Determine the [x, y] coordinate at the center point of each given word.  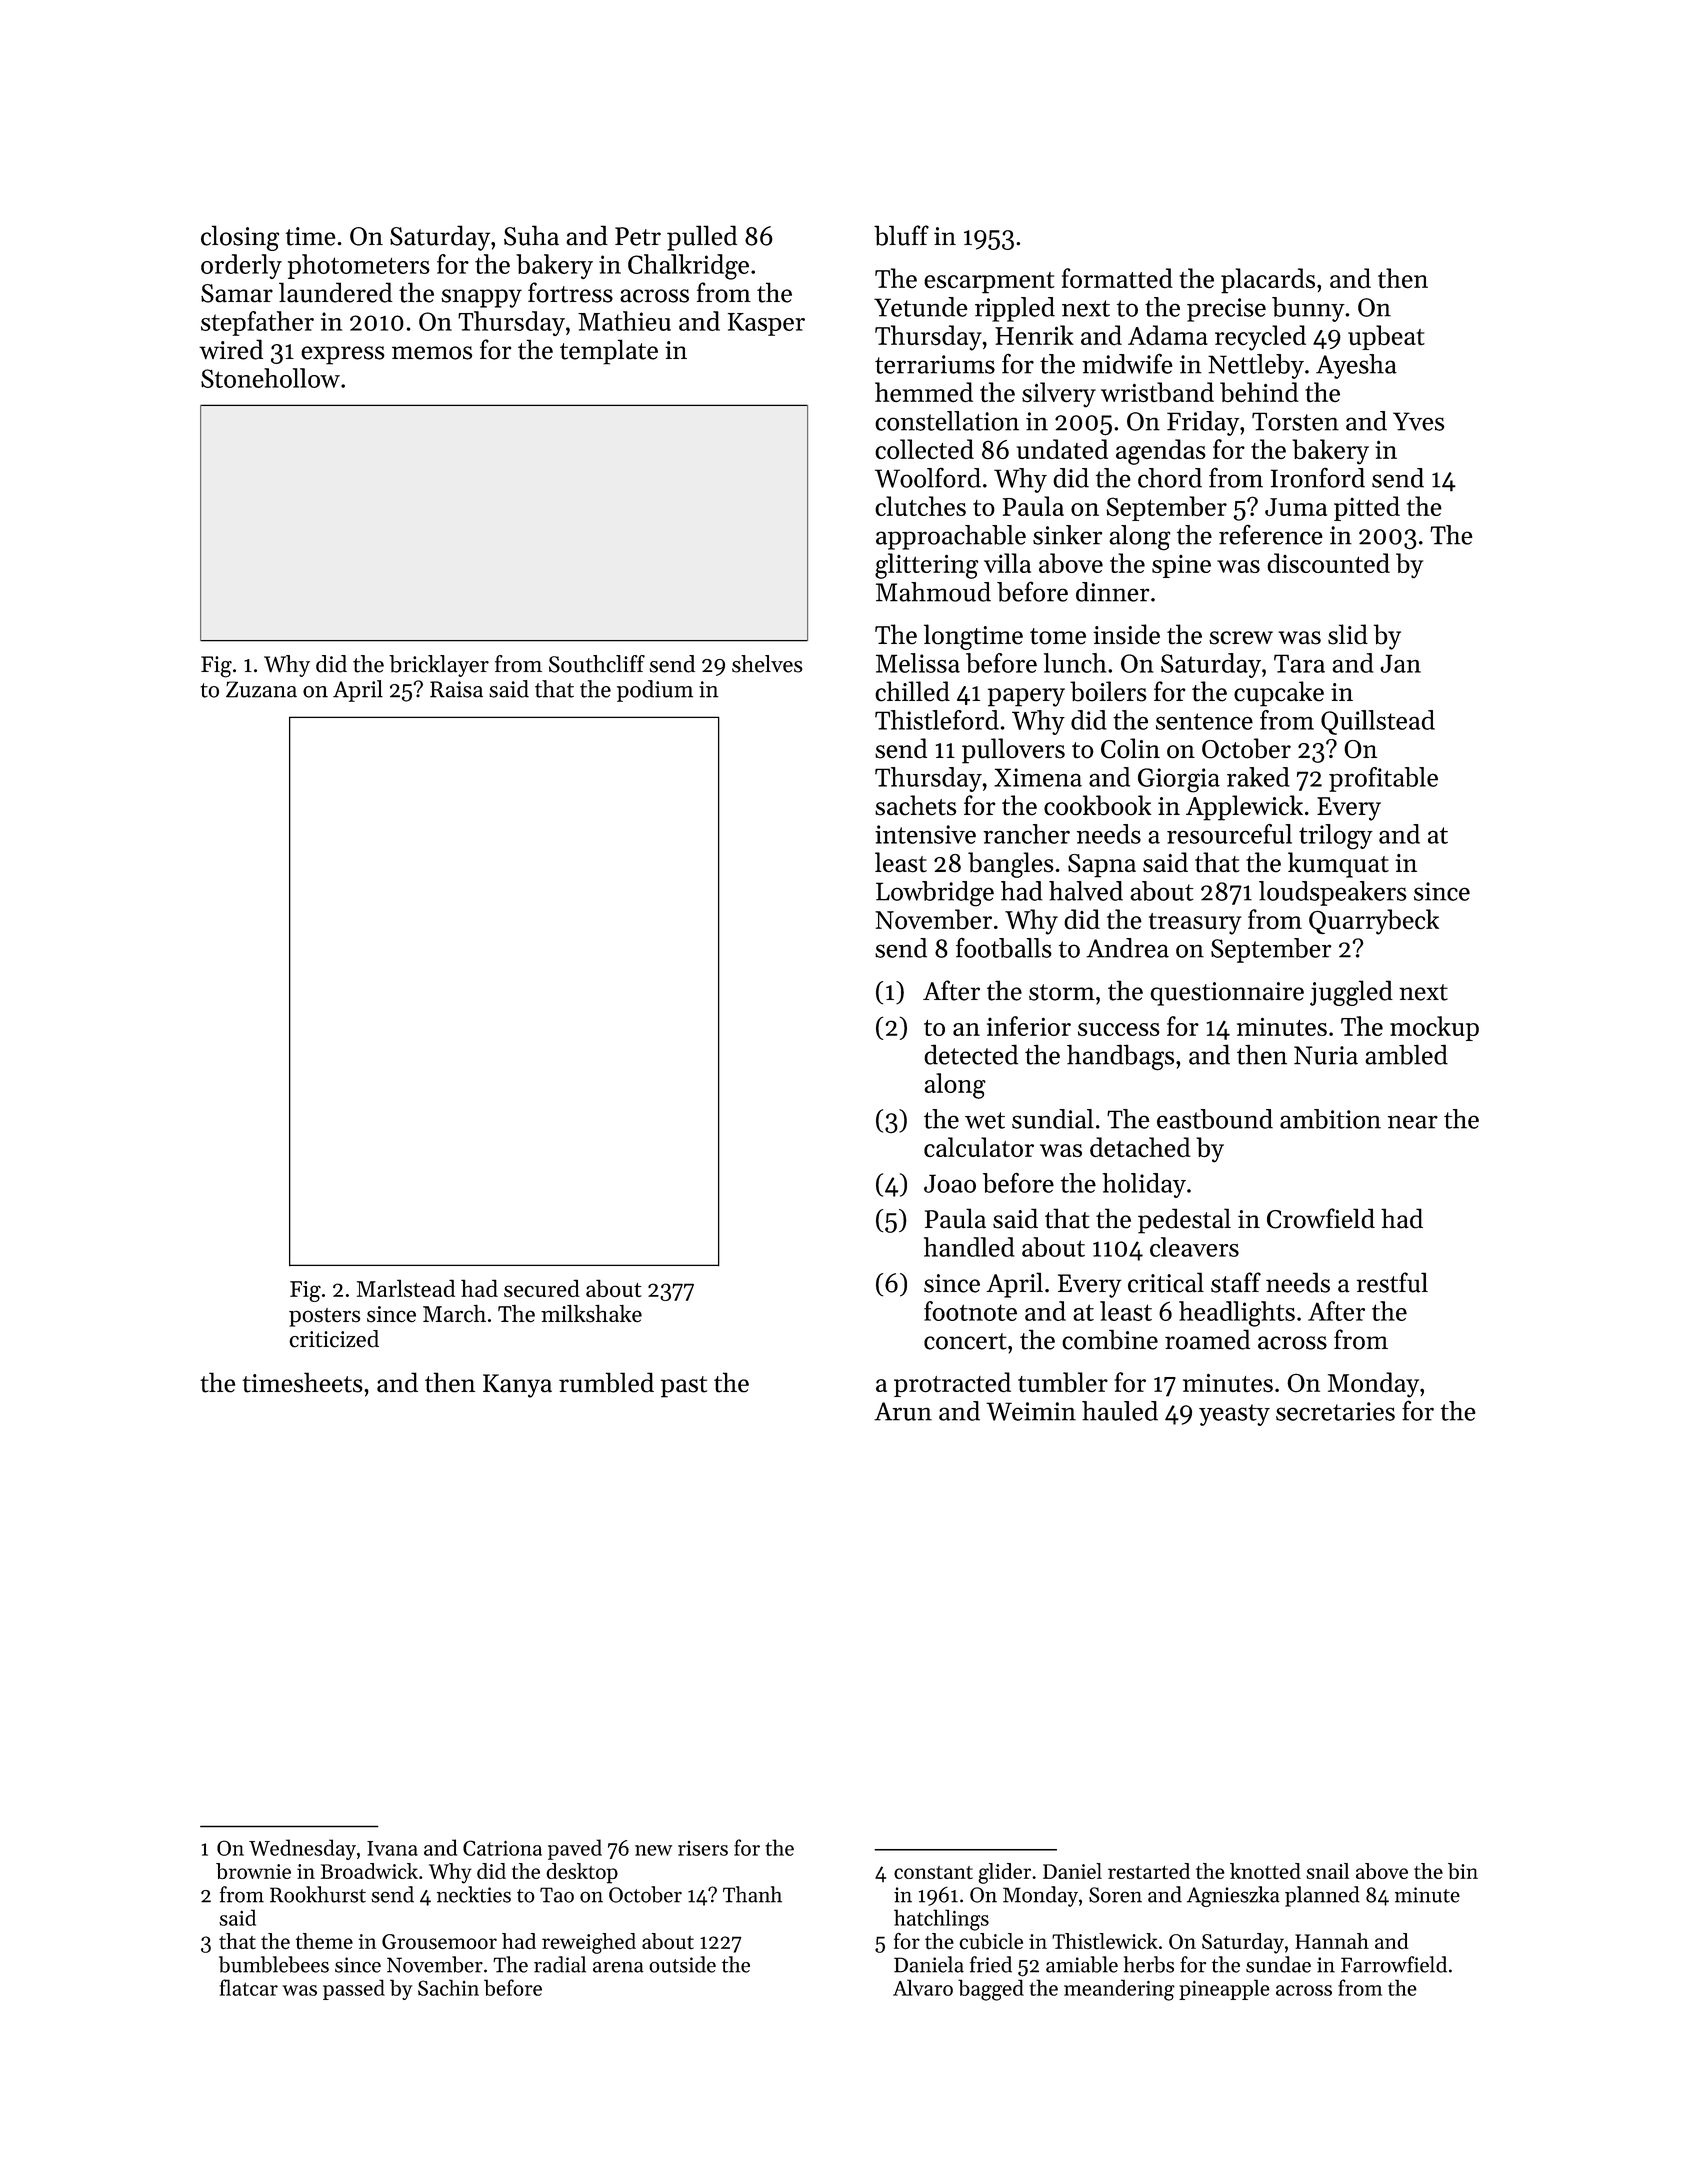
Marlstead [406, 1288]
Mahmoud [933, 592]
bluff [901, 235]
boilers [1108, 691]
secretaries [1335, 1411]
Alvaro [923, 1987]
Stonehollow [270, 378]
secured [542, 1288]
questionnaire [1227, 994]
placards [1268, 281]
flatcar [249, 1987]
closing [240, 238]
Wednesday [302, 1849]
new [653, 1850]
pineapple [1224, 1989]
